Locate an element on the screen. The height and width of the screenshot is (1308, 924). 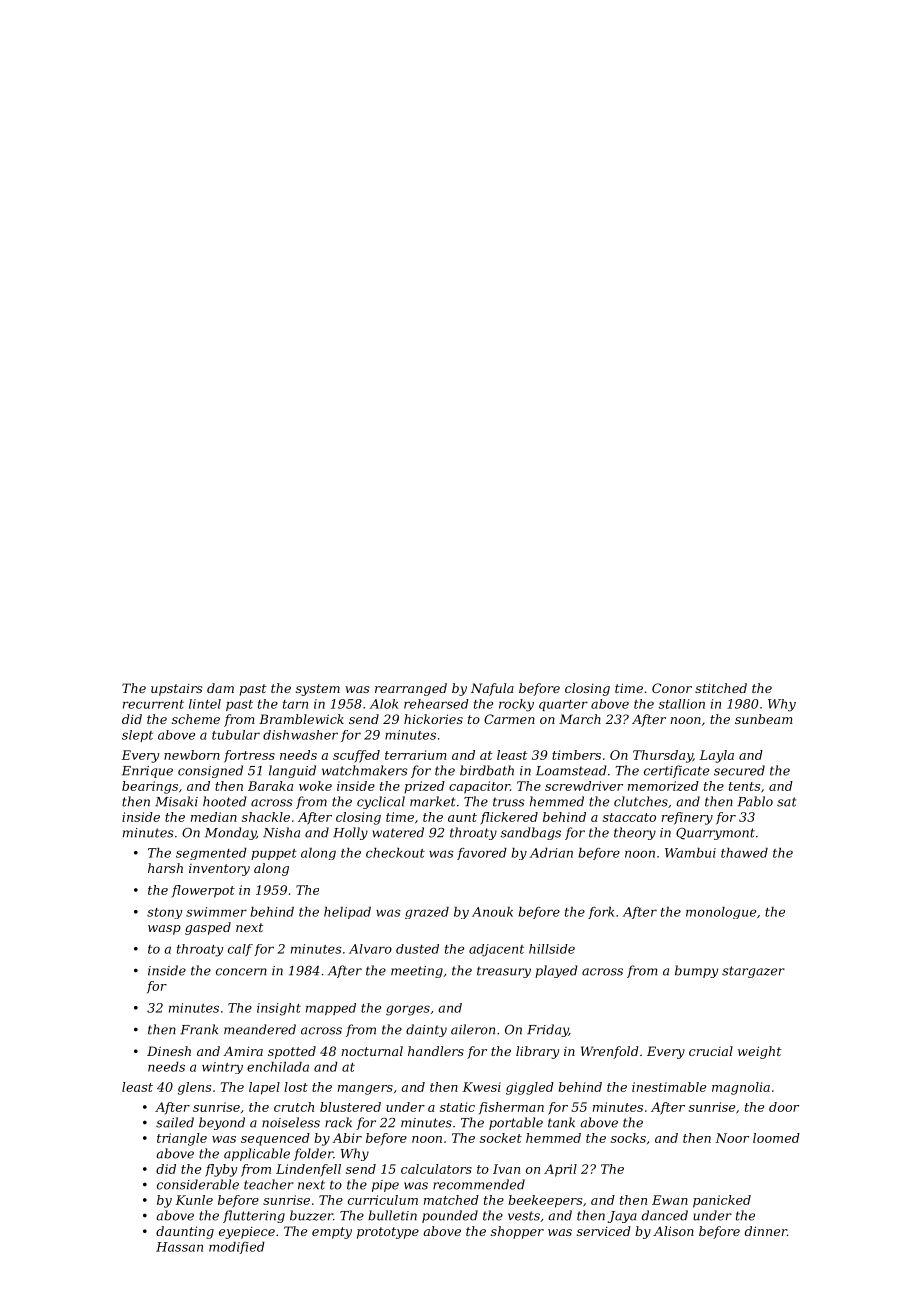
modified is located at coordinates (237, 1248).
